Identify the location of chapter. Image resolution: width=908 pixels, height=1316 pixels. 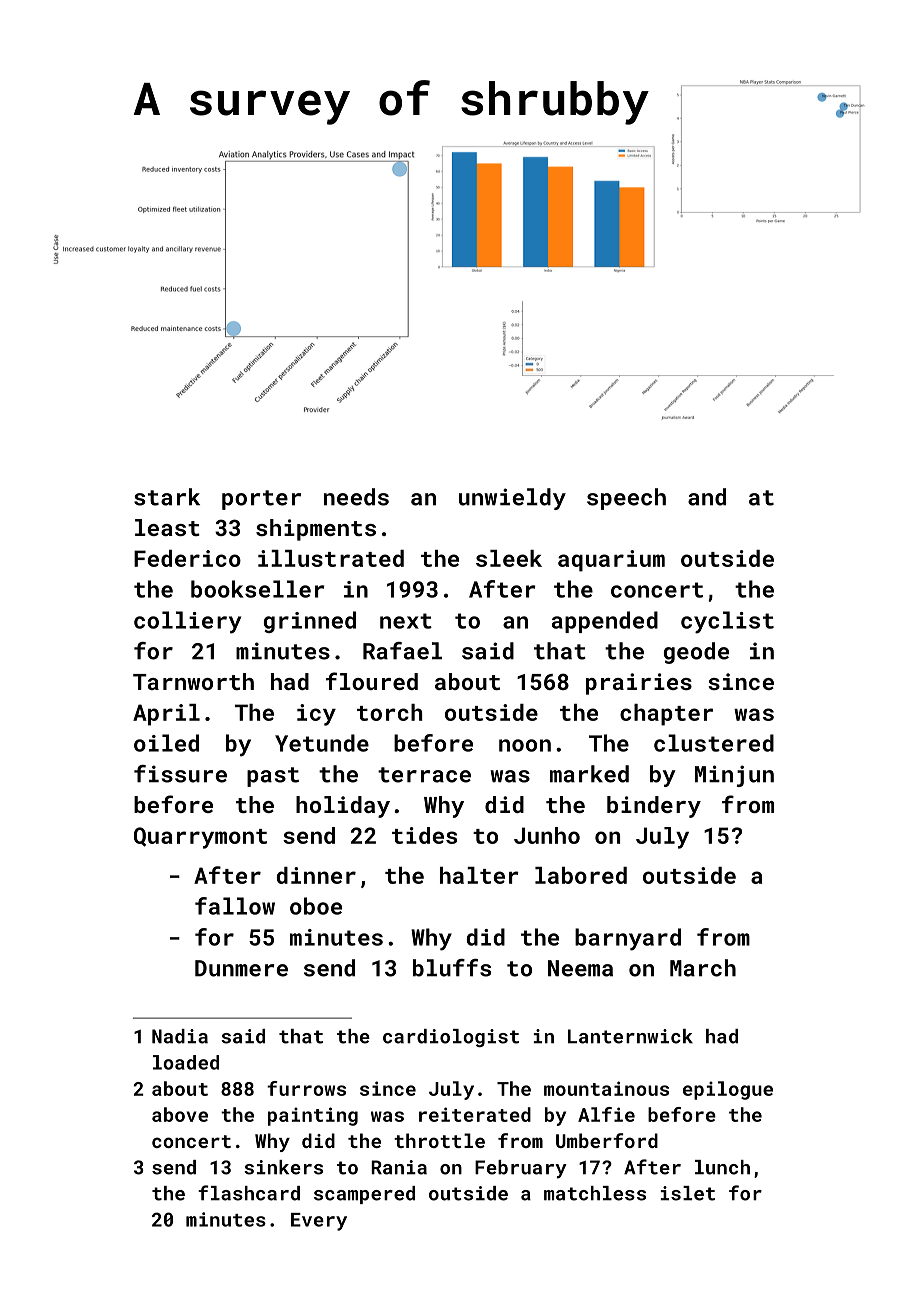
(666, 715).
